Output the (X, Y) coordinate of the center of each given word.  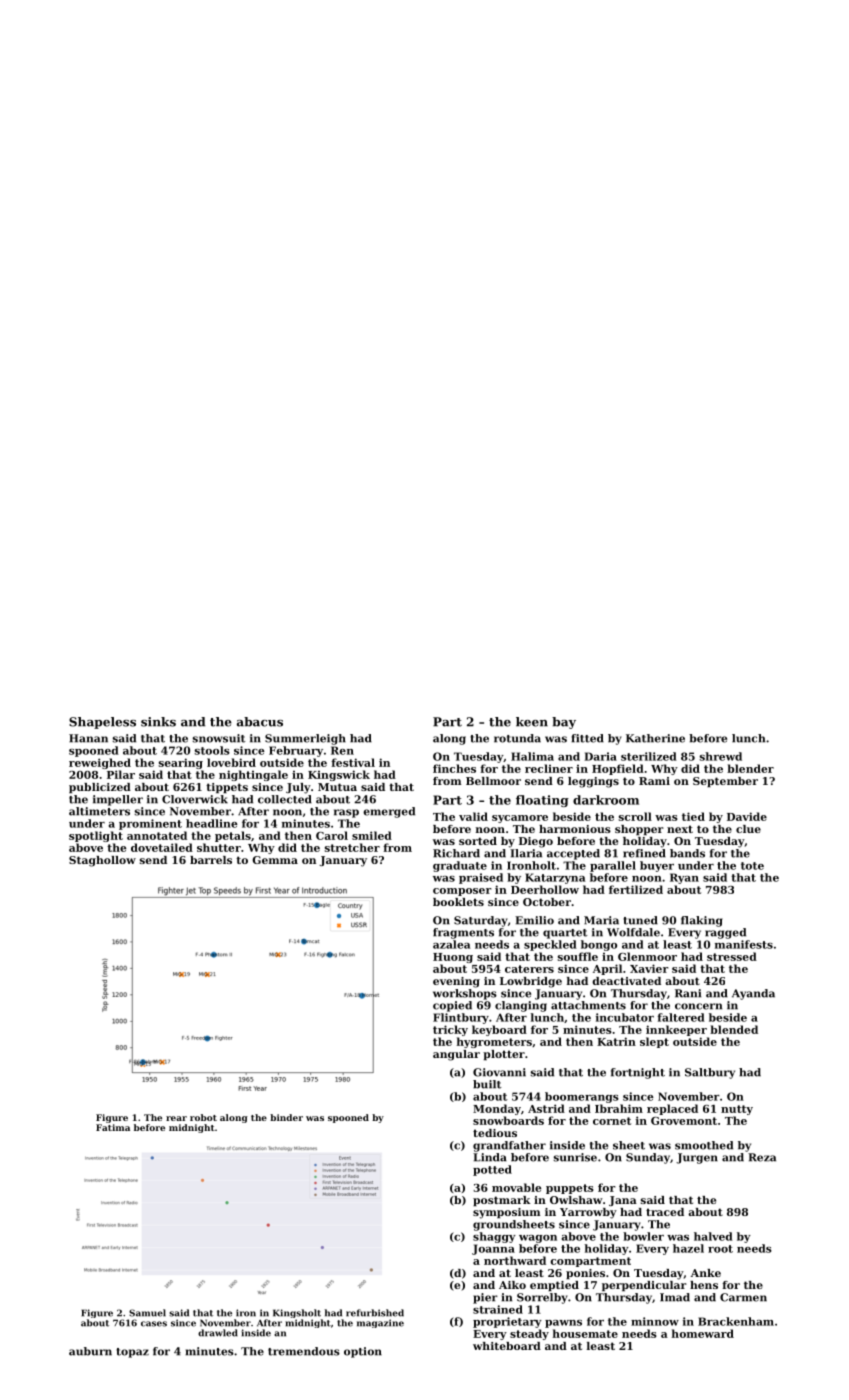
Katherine (655, 738)
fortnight (638, 1073)
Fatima (113, 1127)
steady (529, 1334)
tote (752, 866)
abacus (260, 722)
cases (154, 1324)
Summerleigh (305, 739)
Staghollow (102, 861)
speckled (550, 945)
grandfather (509, 1146)
